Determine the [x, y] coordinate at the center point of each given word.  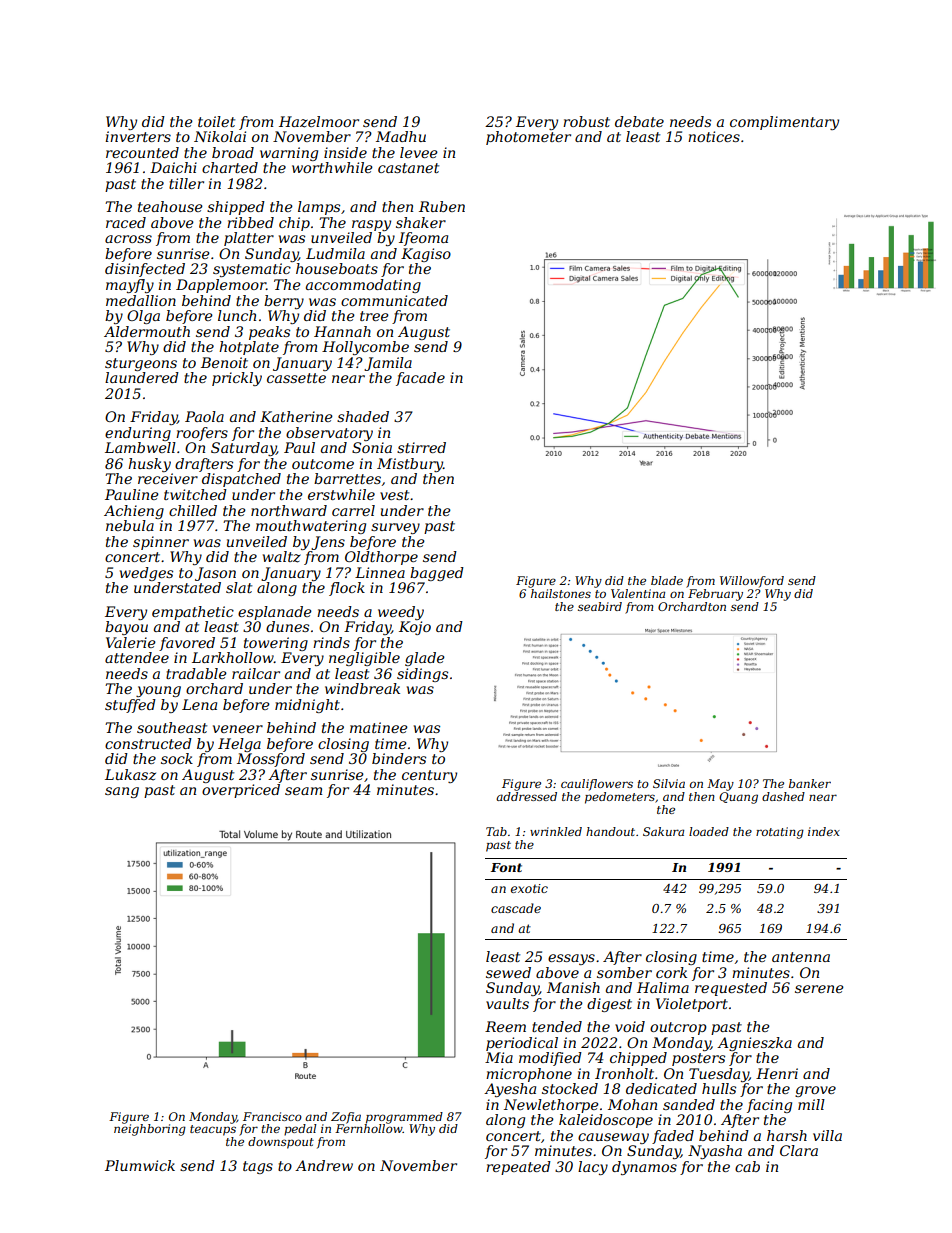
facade [420, 379]
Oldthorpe [381, 558]
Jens [328, 543]
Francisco [272, 1116]
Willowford [752, 582]
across [128, 239]
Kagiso [426, 255]
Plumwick [140, 1165]
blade [667, 580]
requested [731, 989]
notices [714, 136]
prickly [237, 379]
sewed [508, 972]
